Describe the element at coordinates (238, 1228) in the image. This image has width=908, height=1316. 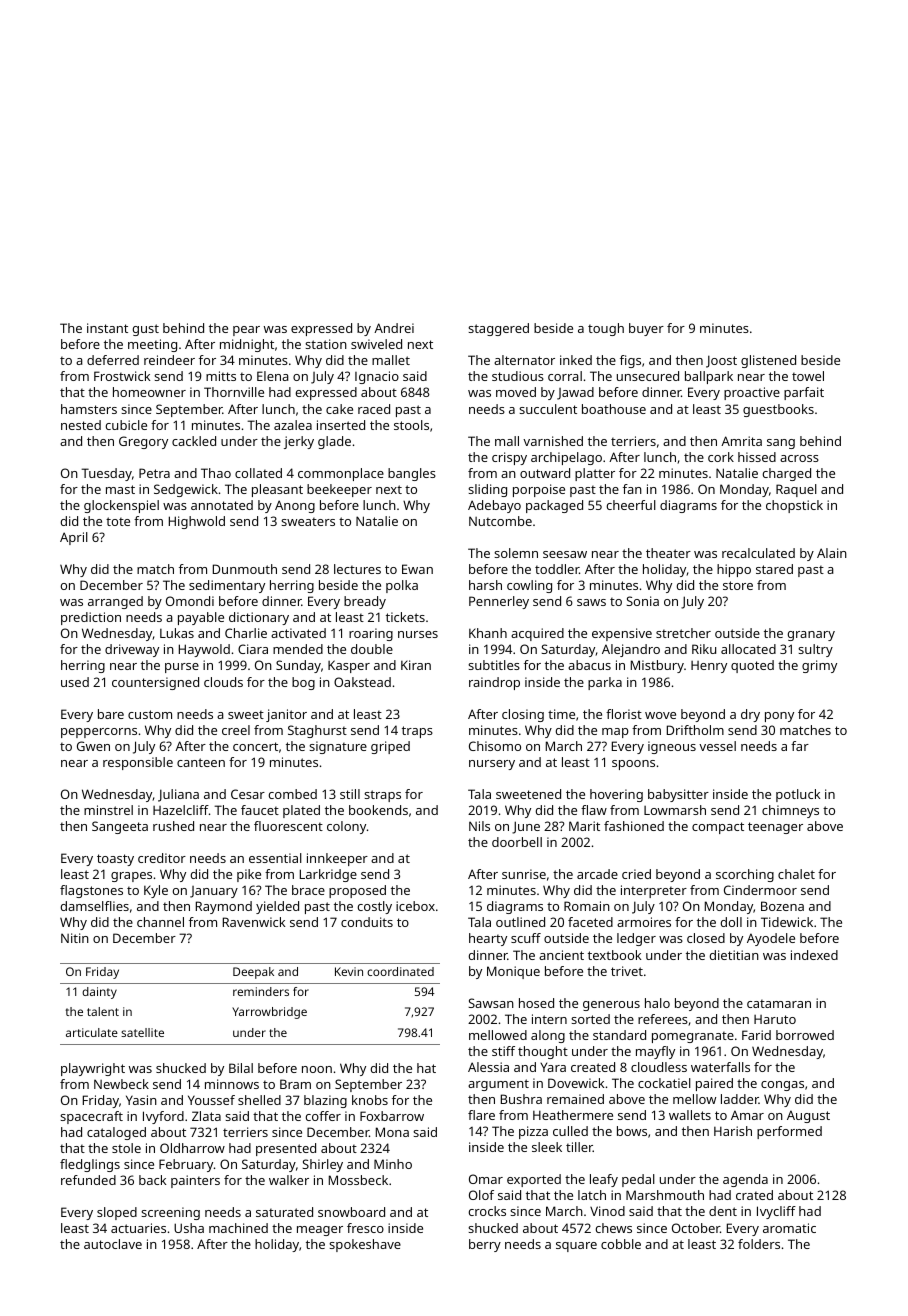
I see `machined` at that location.
